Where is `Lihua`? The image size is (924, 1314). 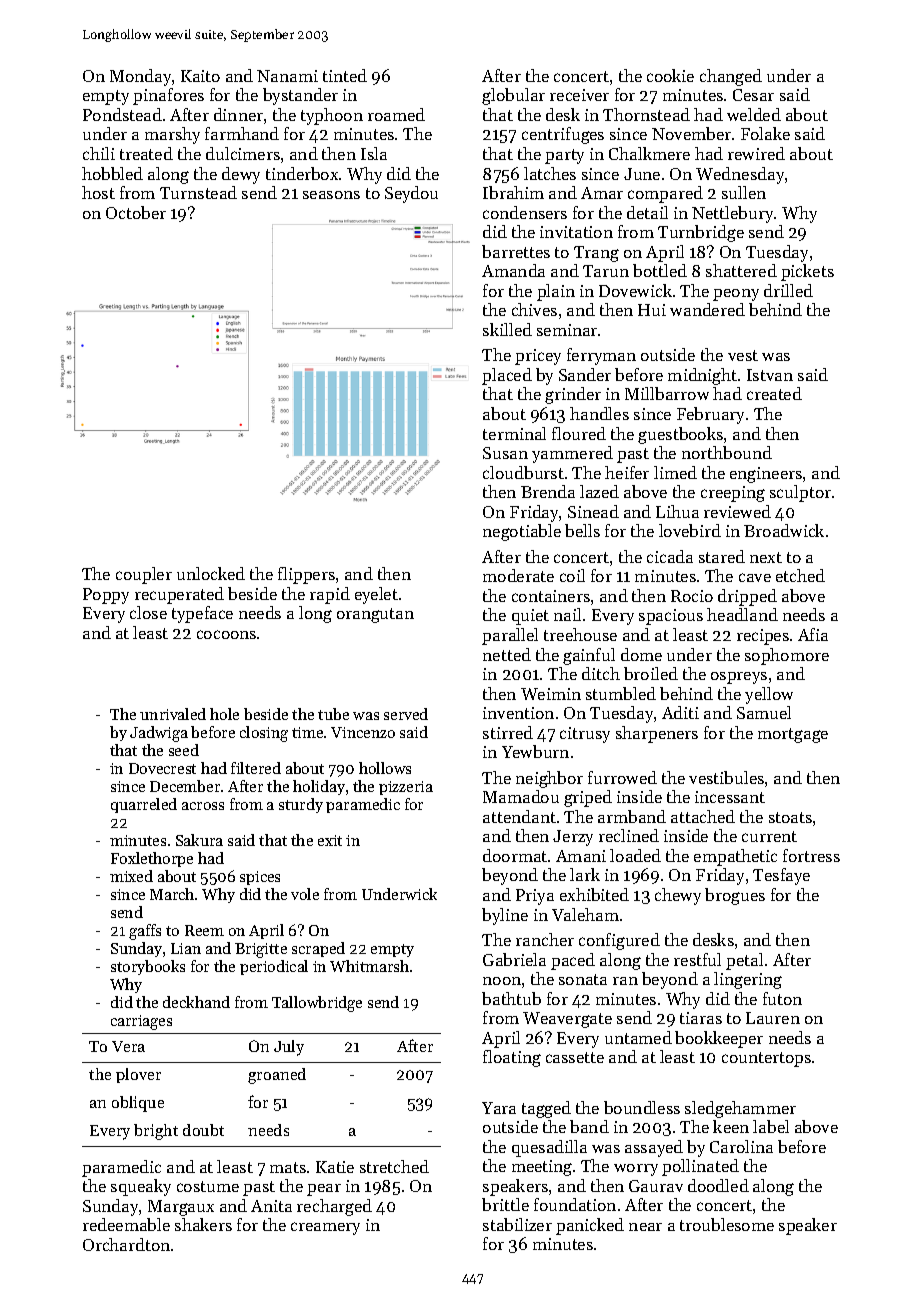
Lihua is located at coordinates (677, 511).
